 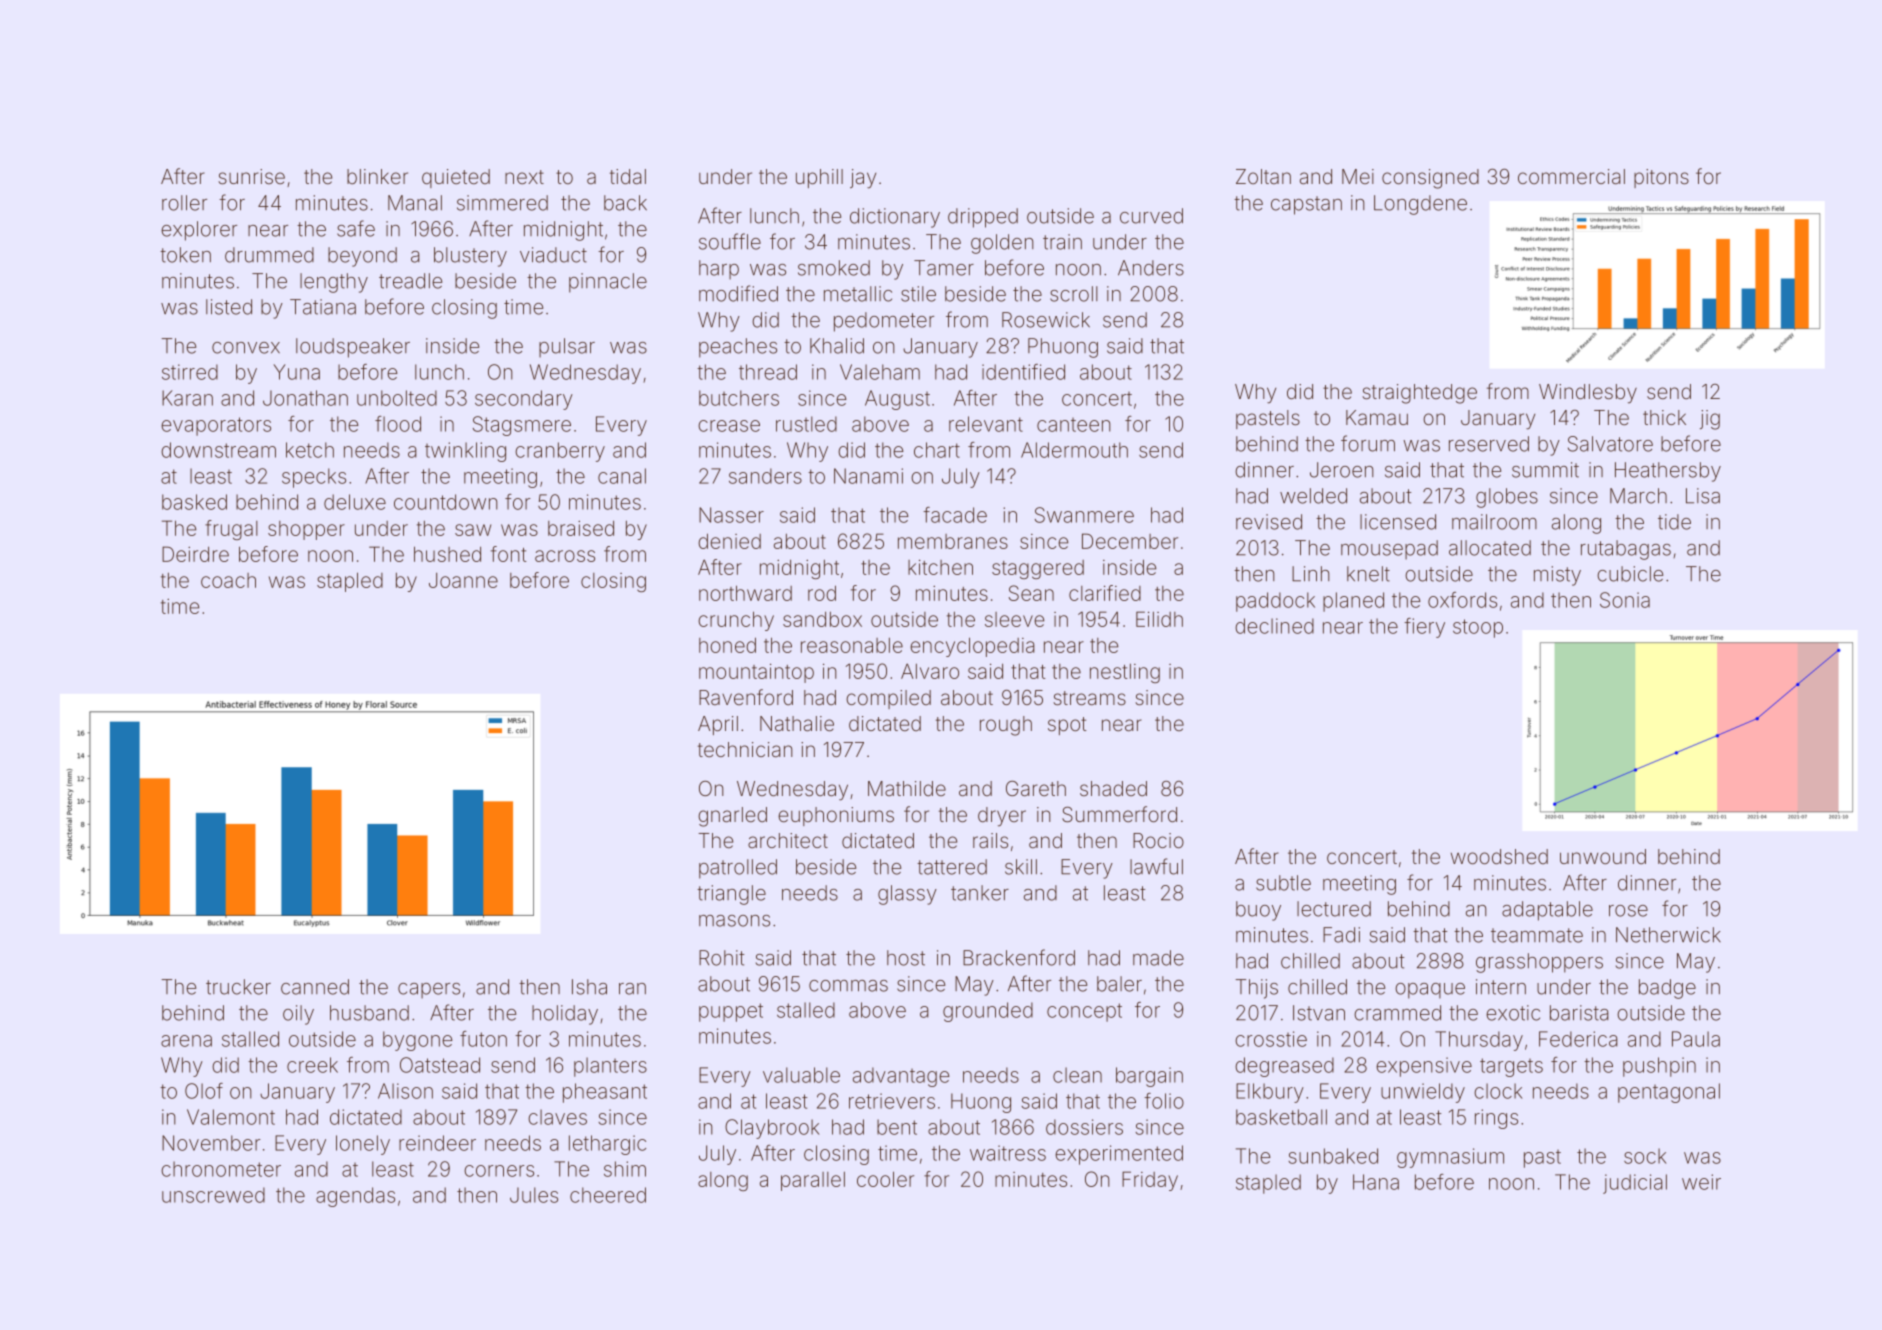 What do you see at coordinates (534, 1195) in the image?
I see `Jules` at bounding box center [534, 1195].
